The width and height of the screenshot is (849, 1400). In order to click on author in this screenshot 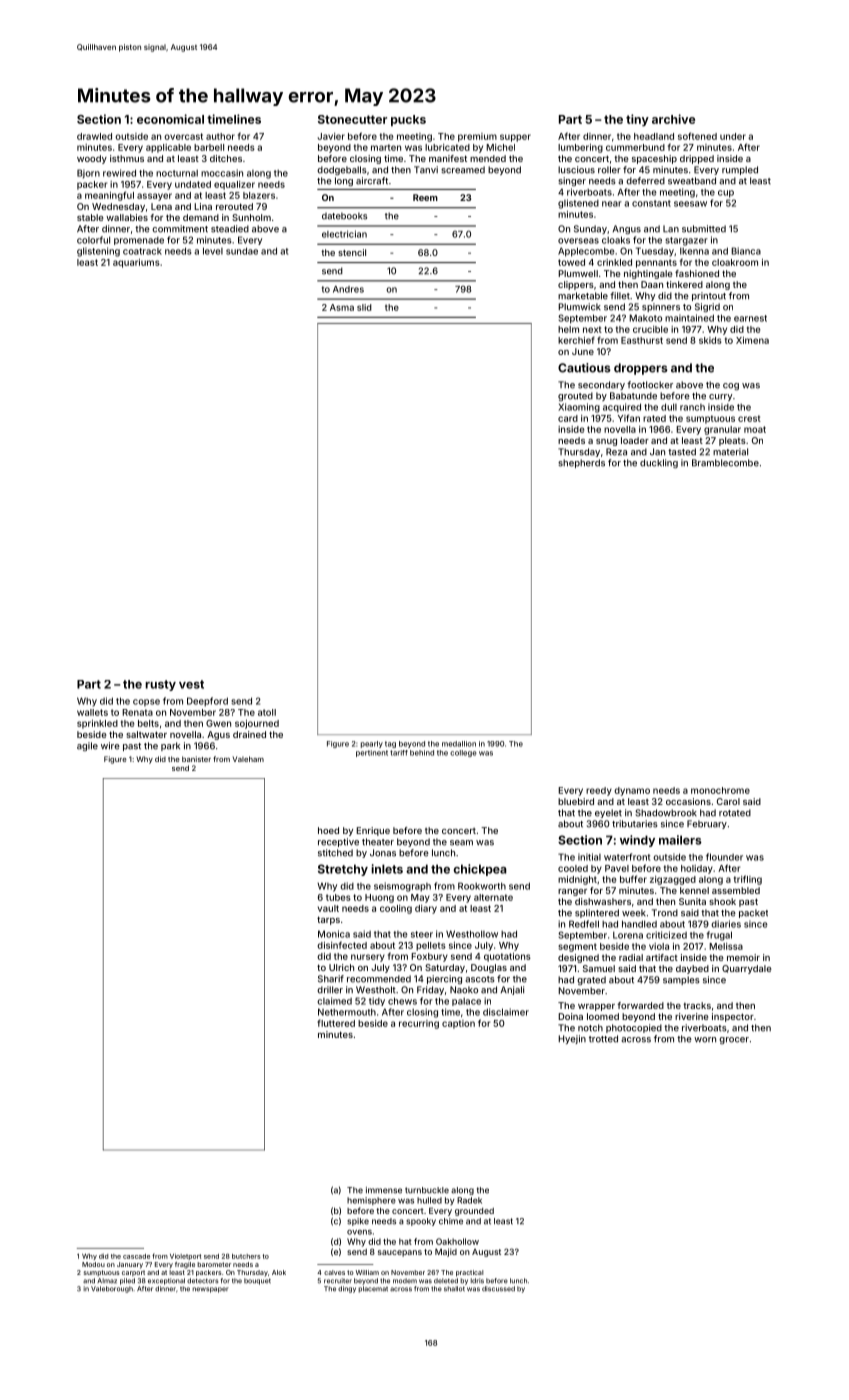, I will do `click(220, 136)`.
